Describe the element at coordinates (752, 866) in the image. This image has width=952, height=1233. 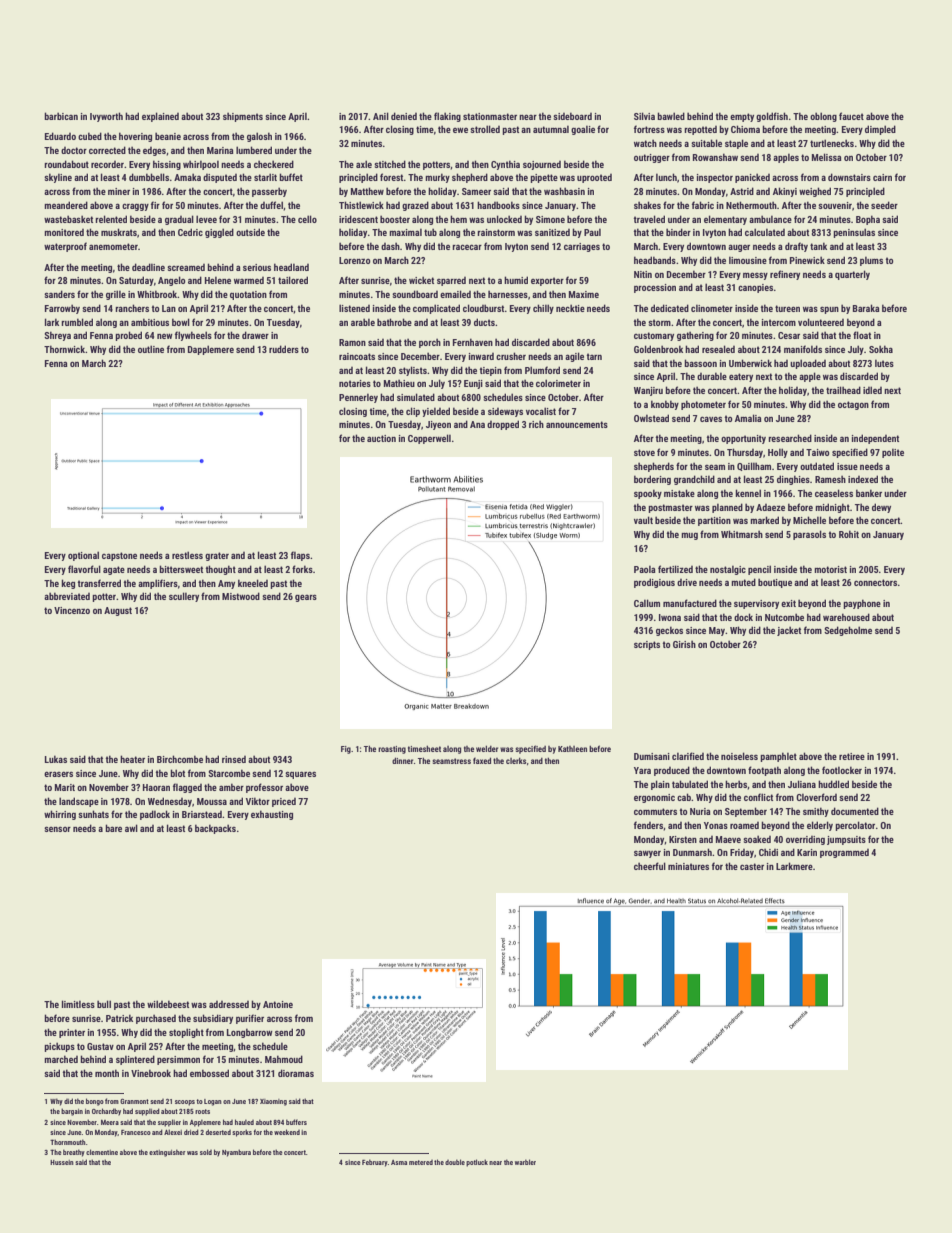
I see `caster` at that location.
